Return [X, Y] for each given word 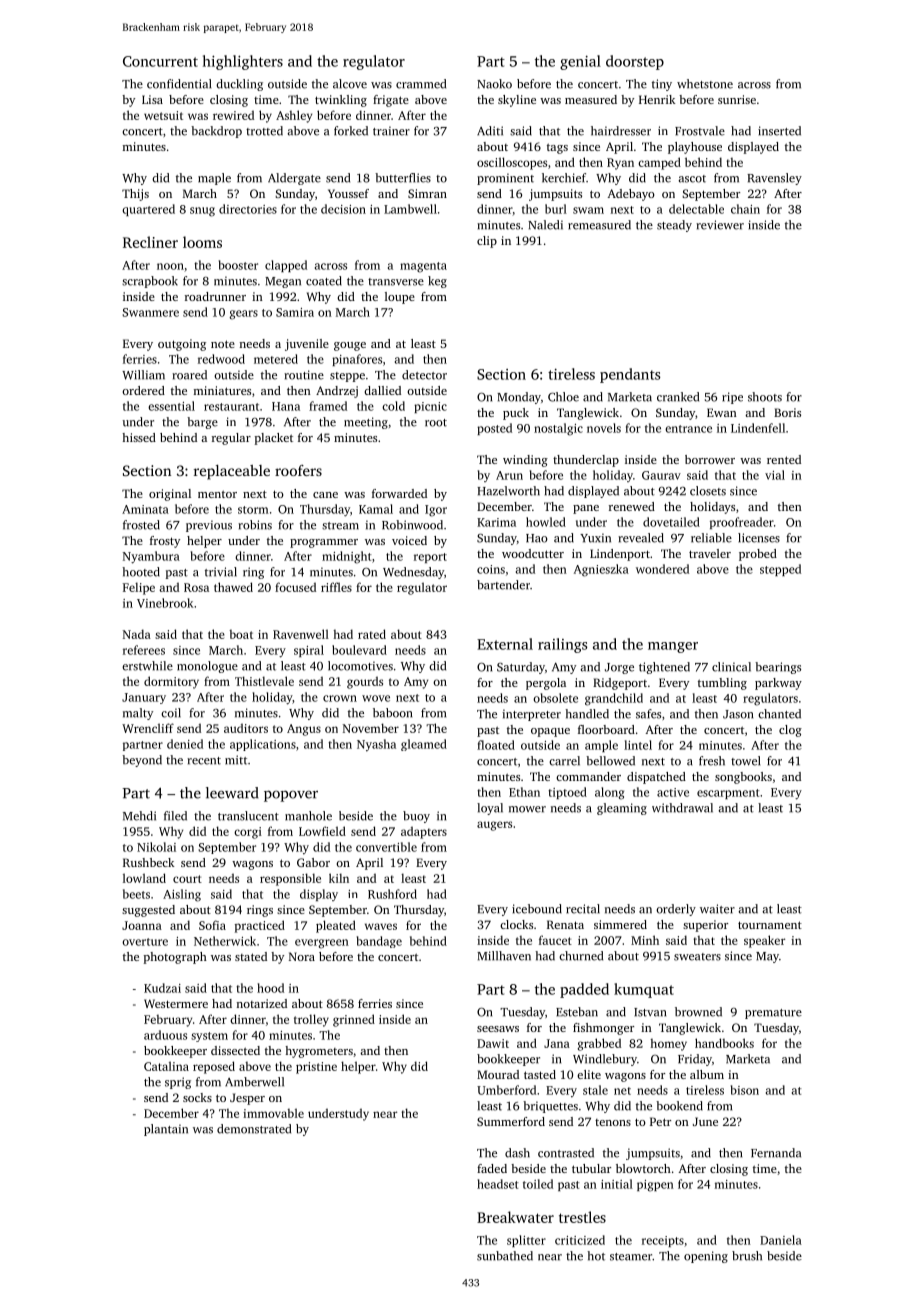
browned [698, 1012]
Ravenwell [301, 634]
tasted [540, 1074]
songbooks [743, 778]
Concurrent [160, 61]
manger [673, 647]
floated [496, 745]
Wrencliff [148, 728]
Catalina [166, 1066]
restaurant [231, 407]
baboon [392, 713]
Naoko [494, 84]
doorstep [635, 62]
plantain [166, 1130]
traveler [710, 553]
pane [586, 509]
